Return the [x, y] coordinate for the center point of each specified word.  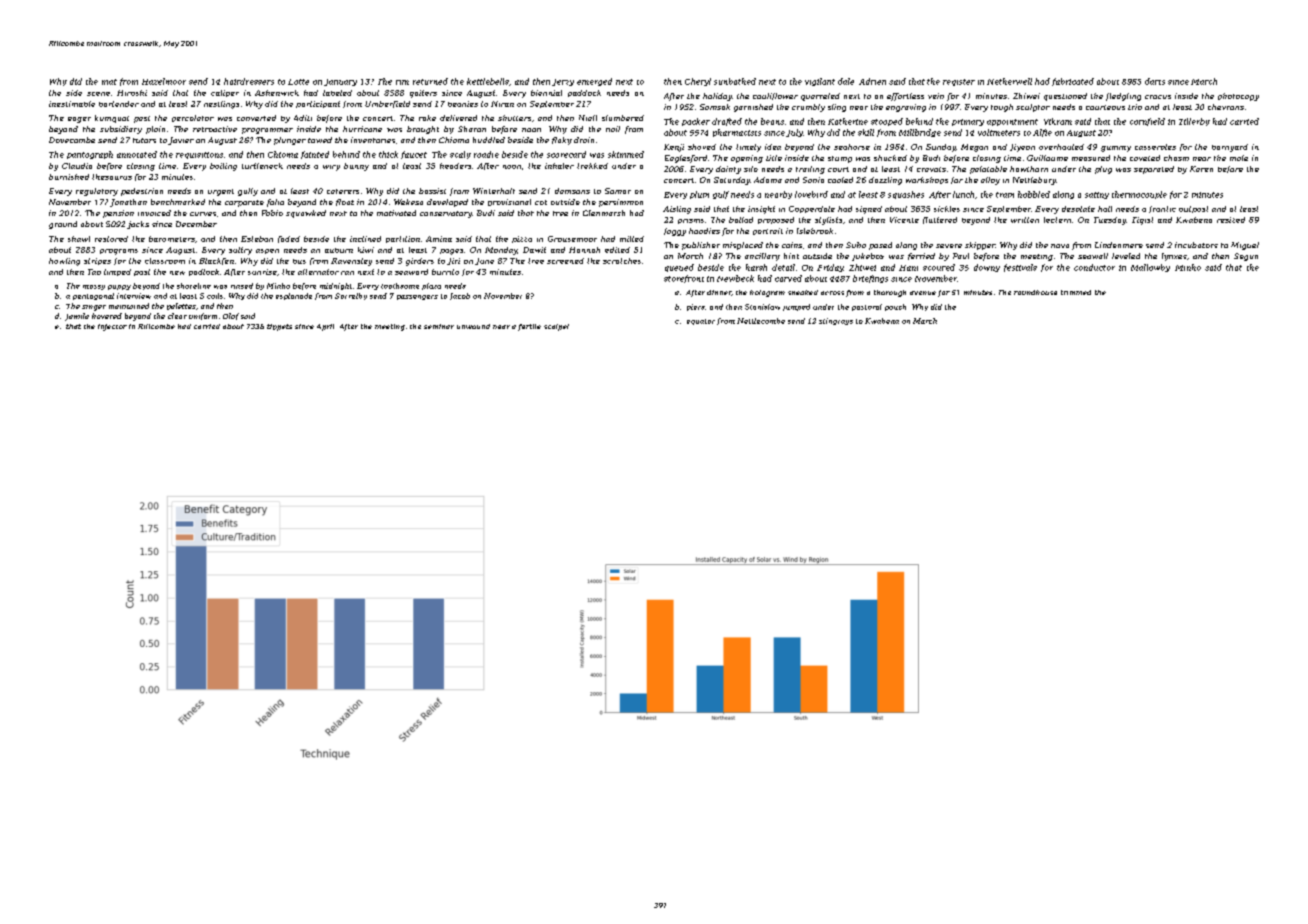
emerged [594, 82]
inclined [365, 239]
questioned [1065, 97]
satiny [1097, 195]
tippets [279, 327]
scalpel [556, 327]
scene [98, 94]
